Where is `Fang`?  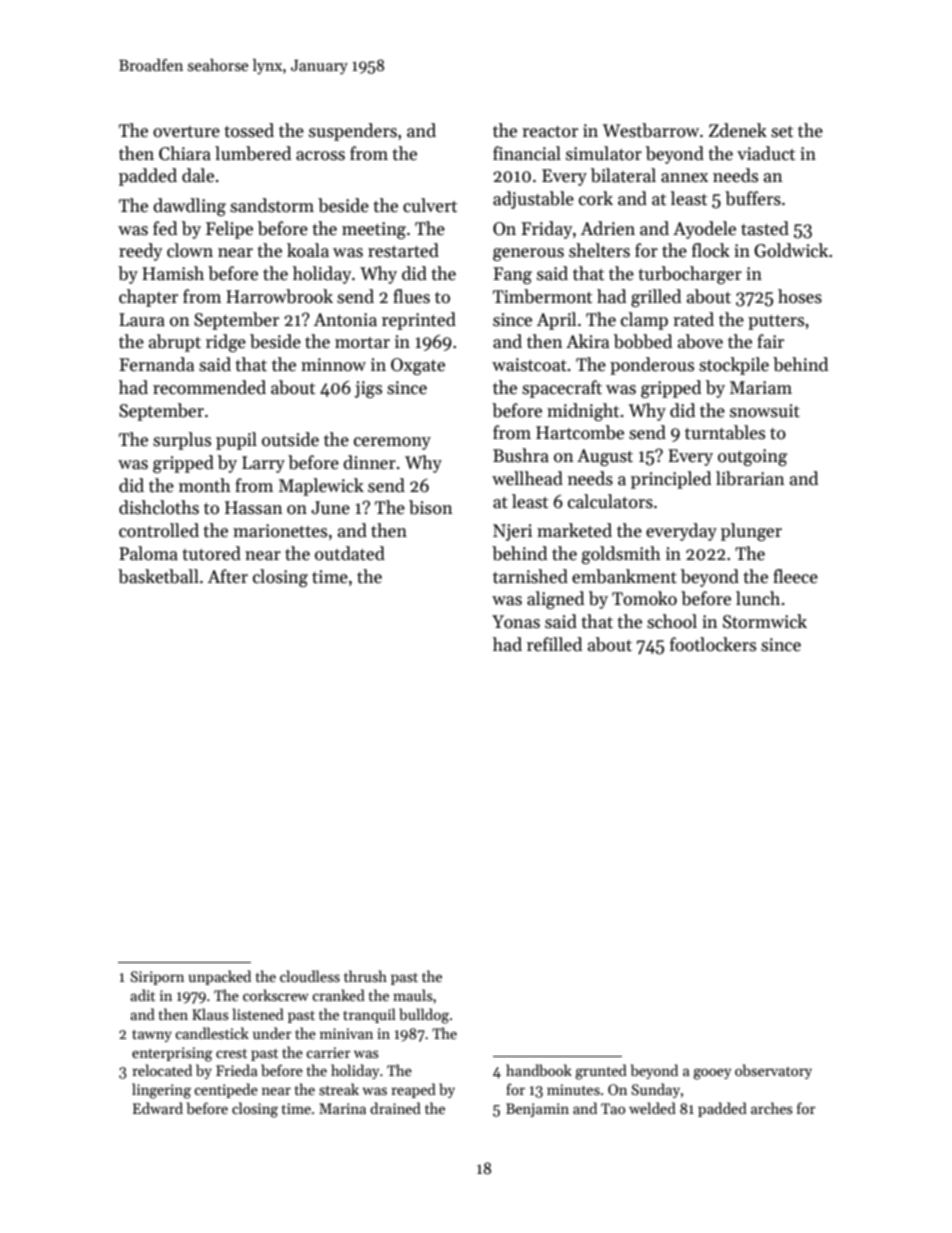
Fang is located at coordinates (512, 275).
